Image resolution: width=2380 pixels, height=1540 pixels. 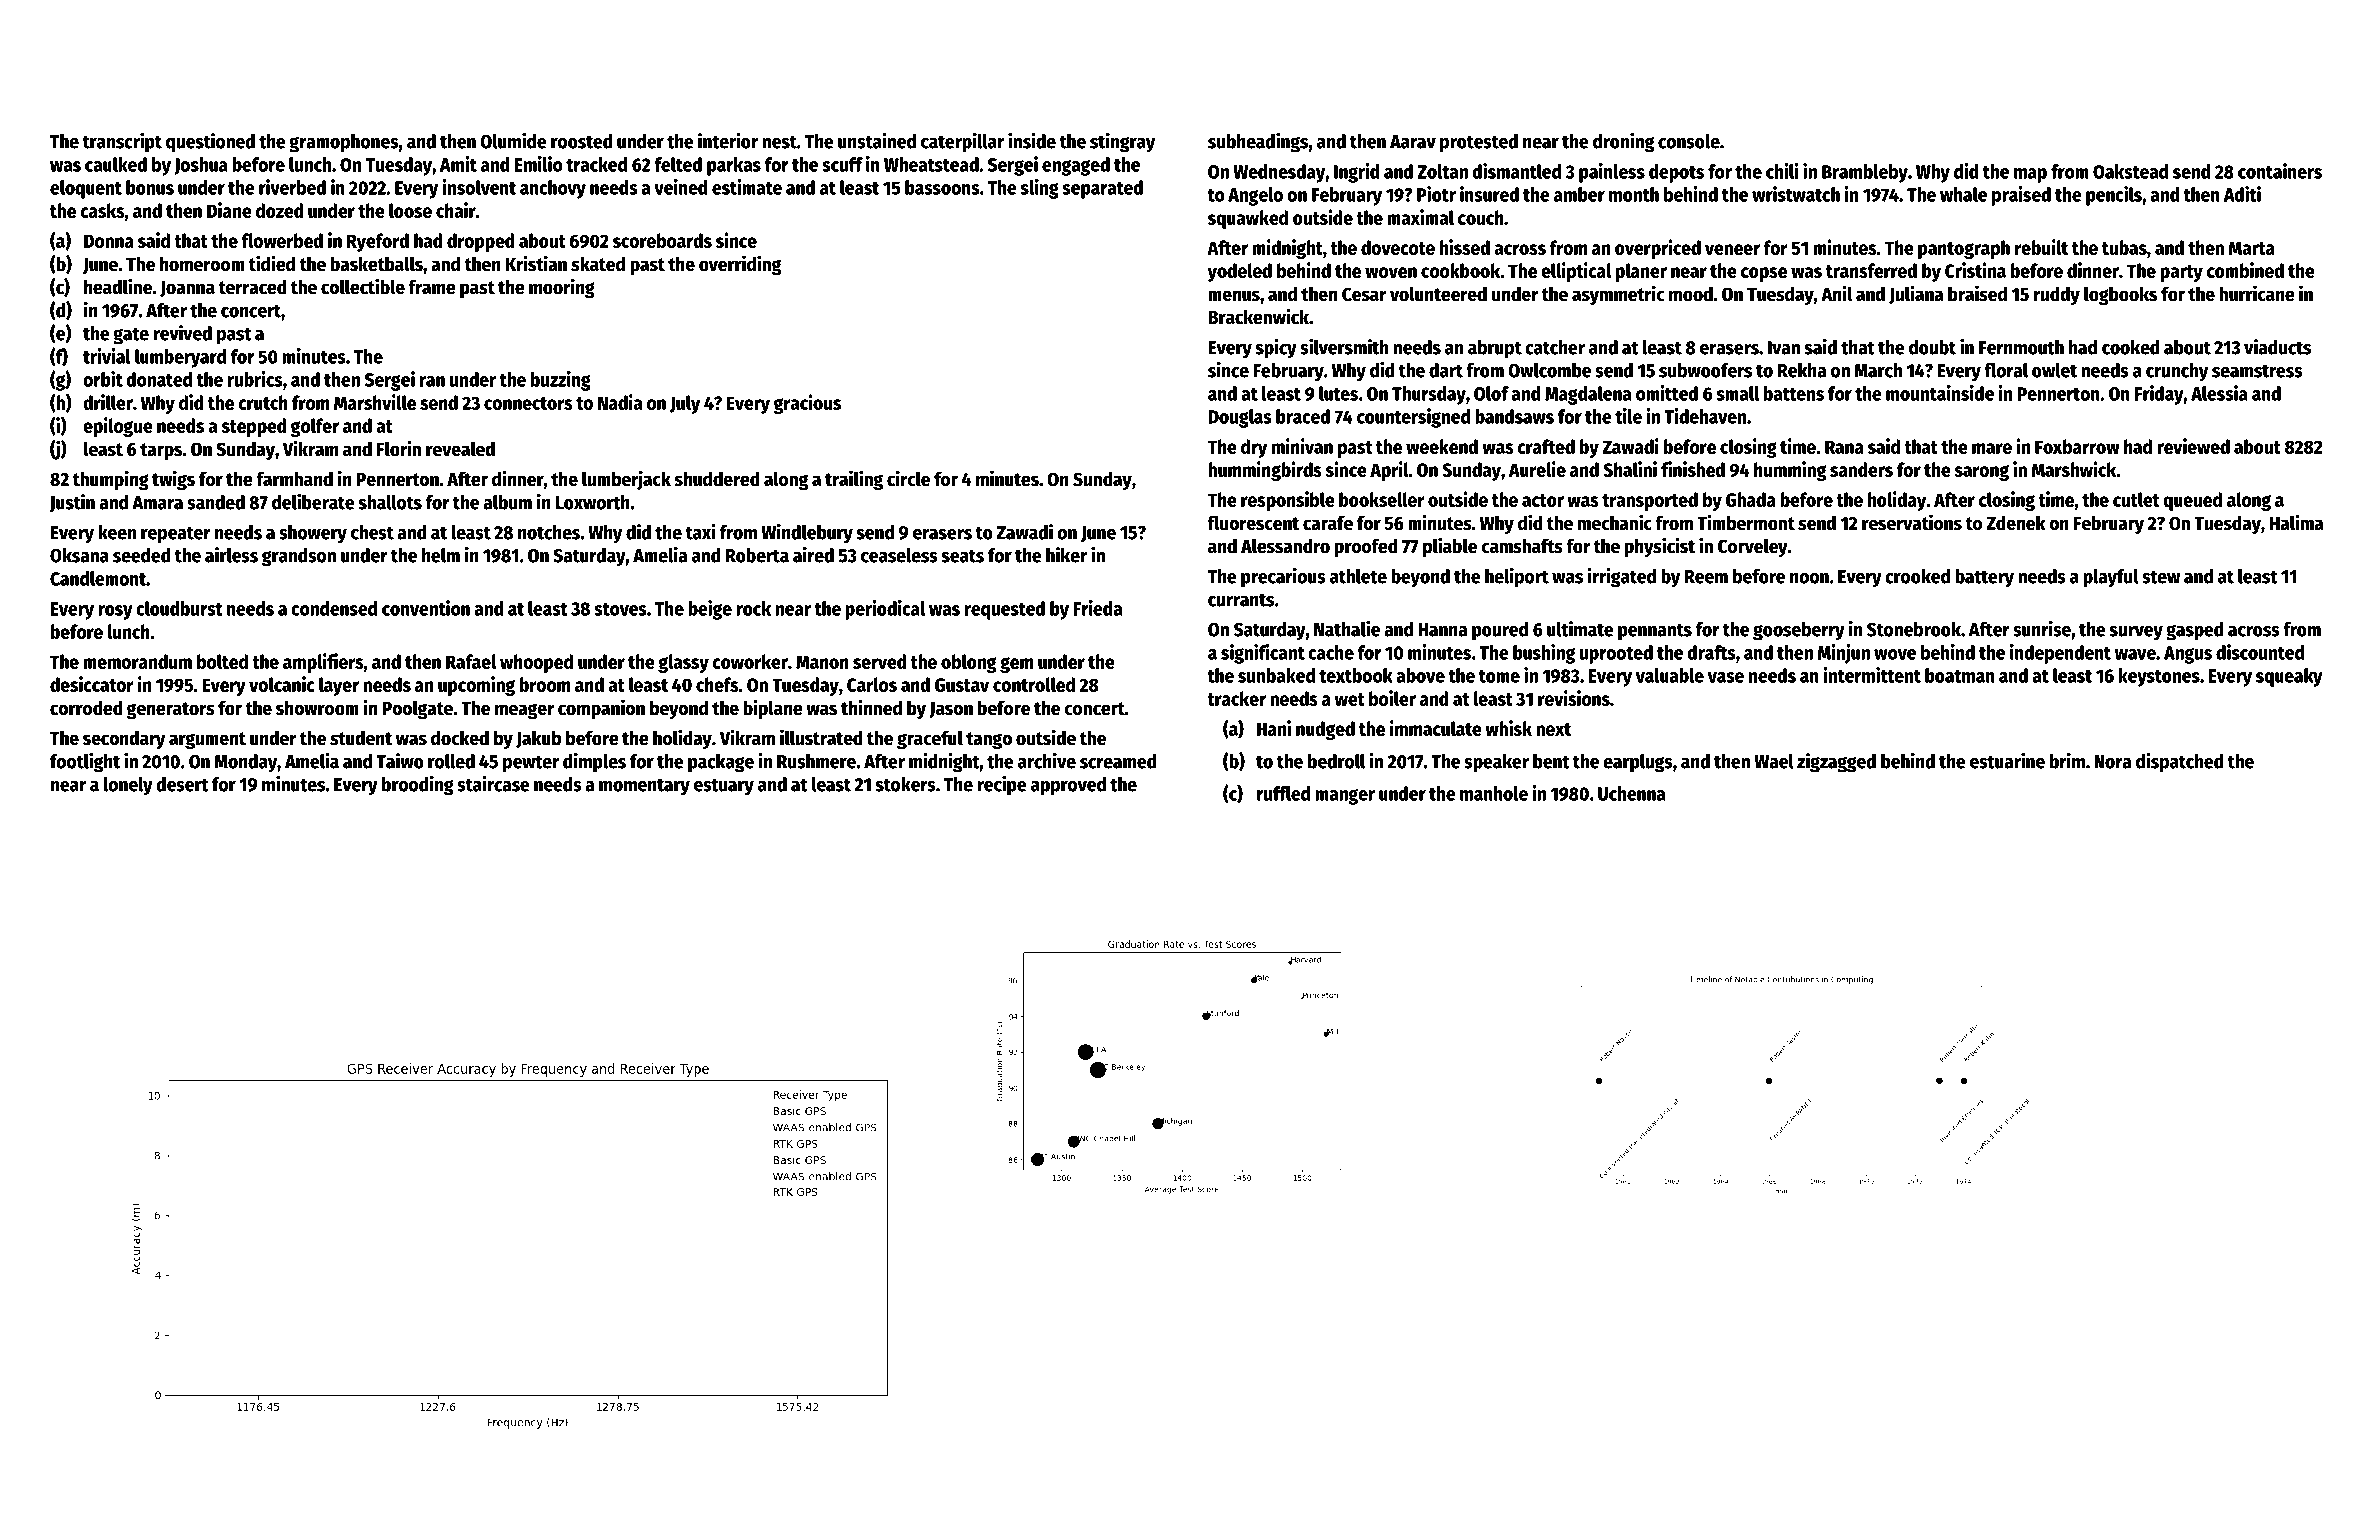 What do you see at coordinates (1753, 547) in the image?
I see `Corveley` at bounding box center [1753, 547].
